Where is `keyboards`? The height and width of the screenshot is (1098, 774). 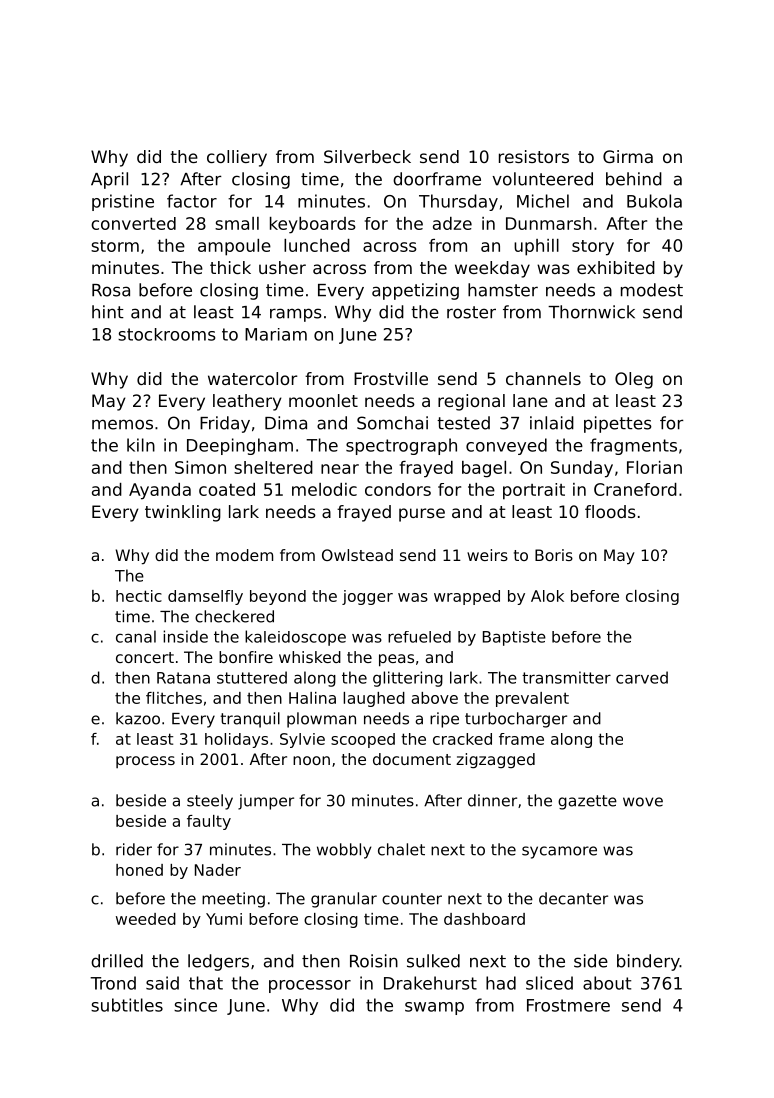
keyboards is located at coordinates (313, 225).
